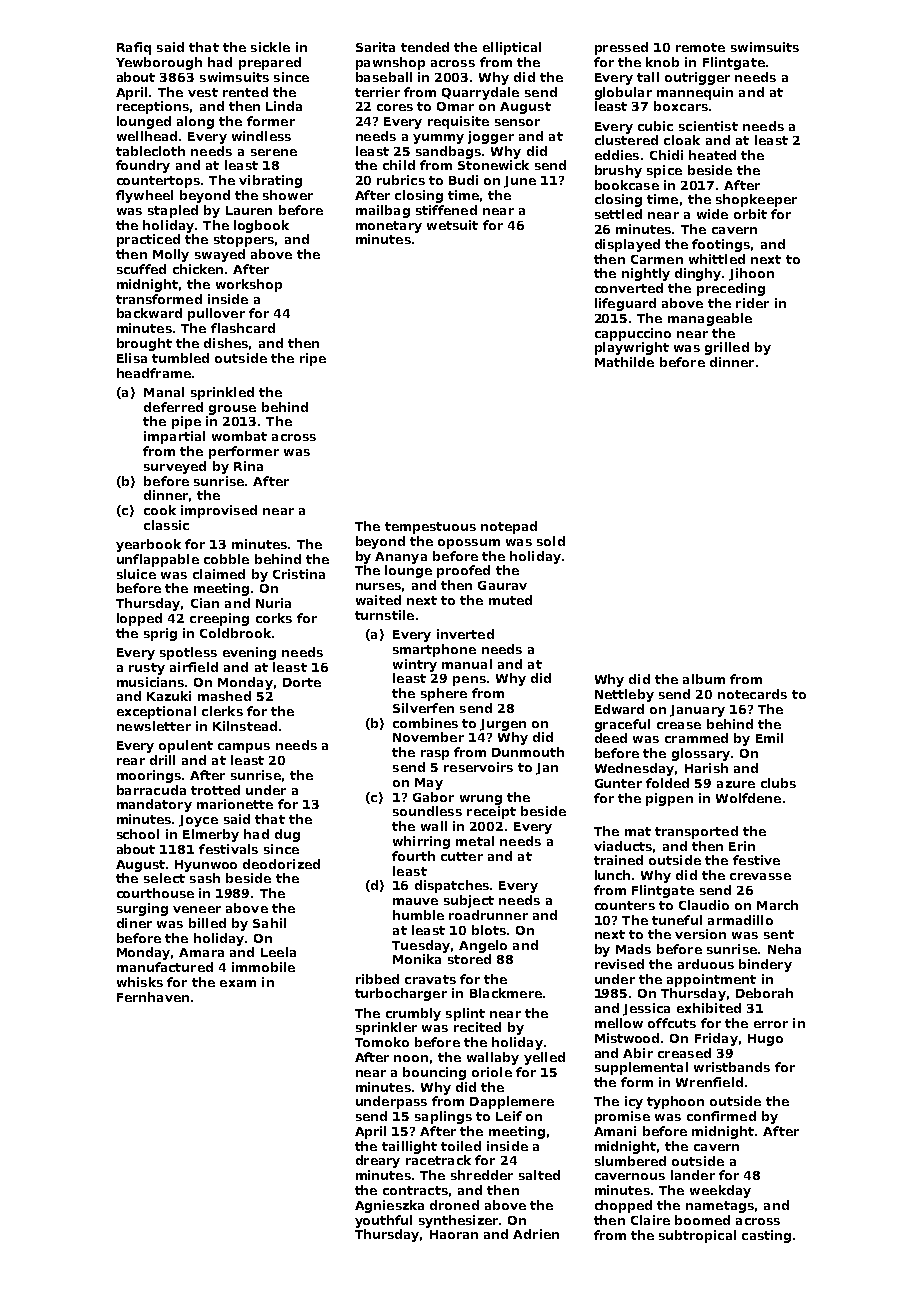 Image resolution: width=924 pixels, height=1308 pixels. What do you see at coordinates (389, 1206) in the screenshot?
I see `Agnieszka` at bounding box center [389, 1206].
